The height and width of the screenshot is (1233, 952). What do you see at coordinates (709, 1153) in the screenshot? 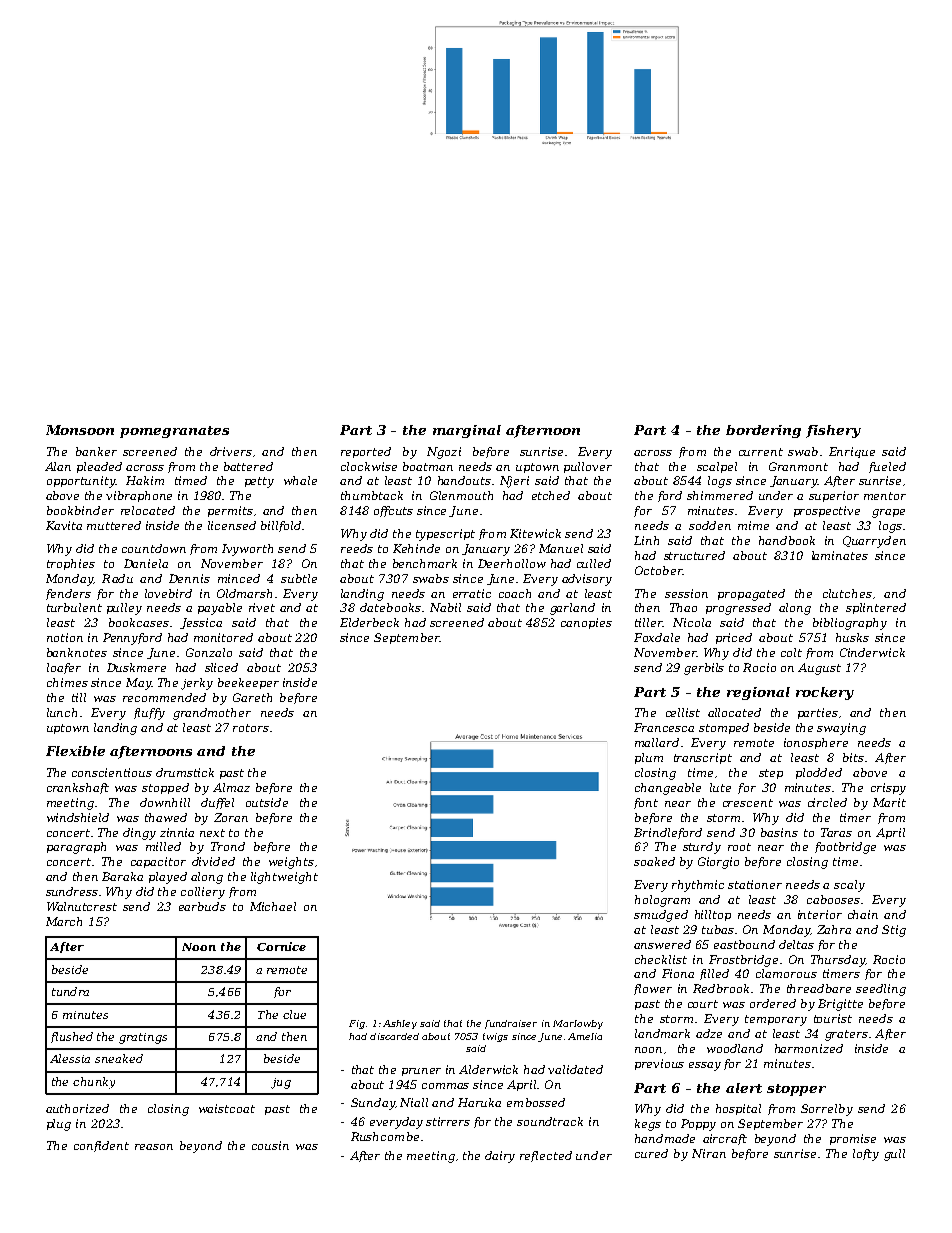
I see `Niran` at bounding box center [709, 1153].
